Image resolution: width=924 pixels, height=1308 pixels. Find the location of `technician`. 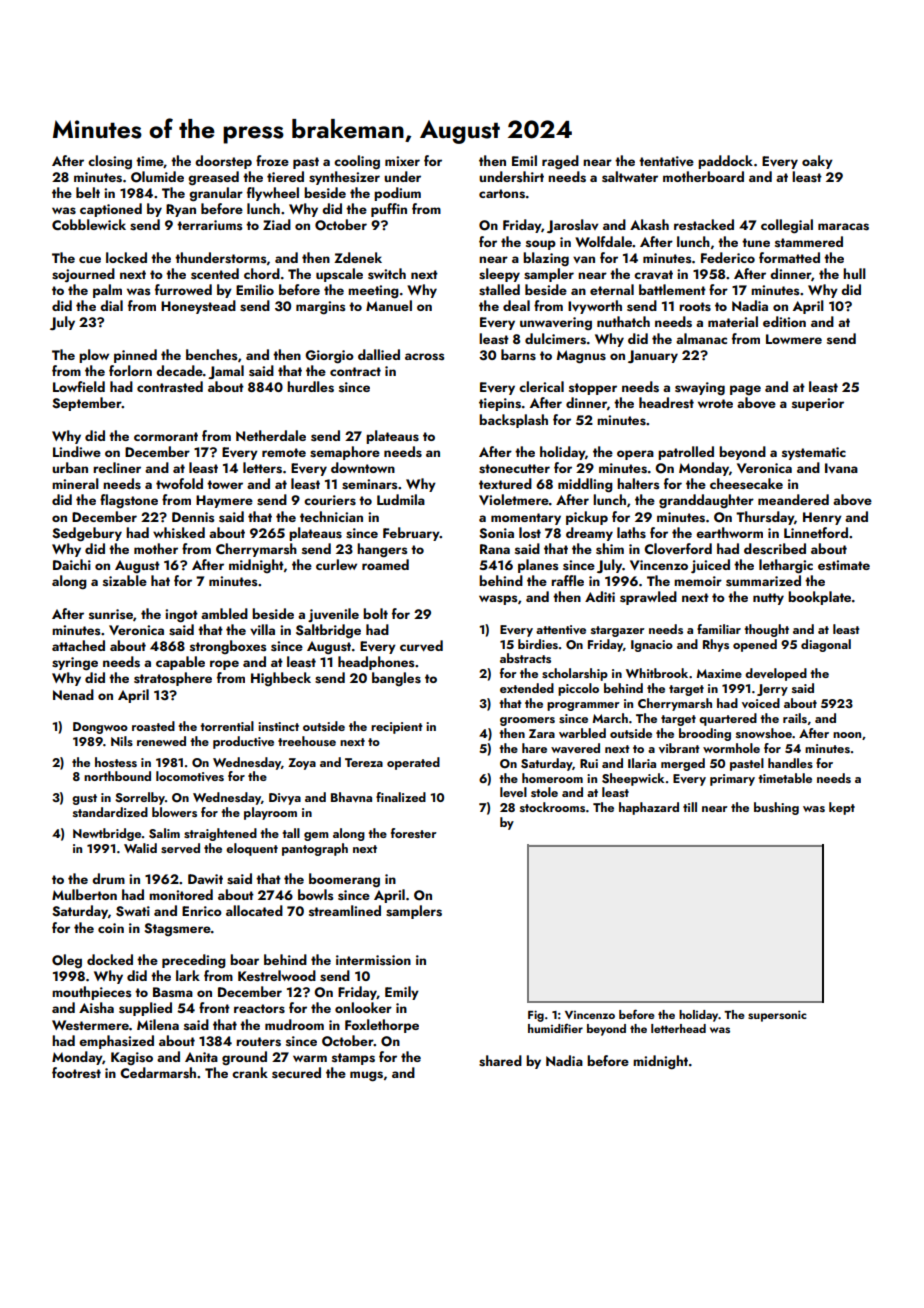

technician is located at coordinates (331, 516).
